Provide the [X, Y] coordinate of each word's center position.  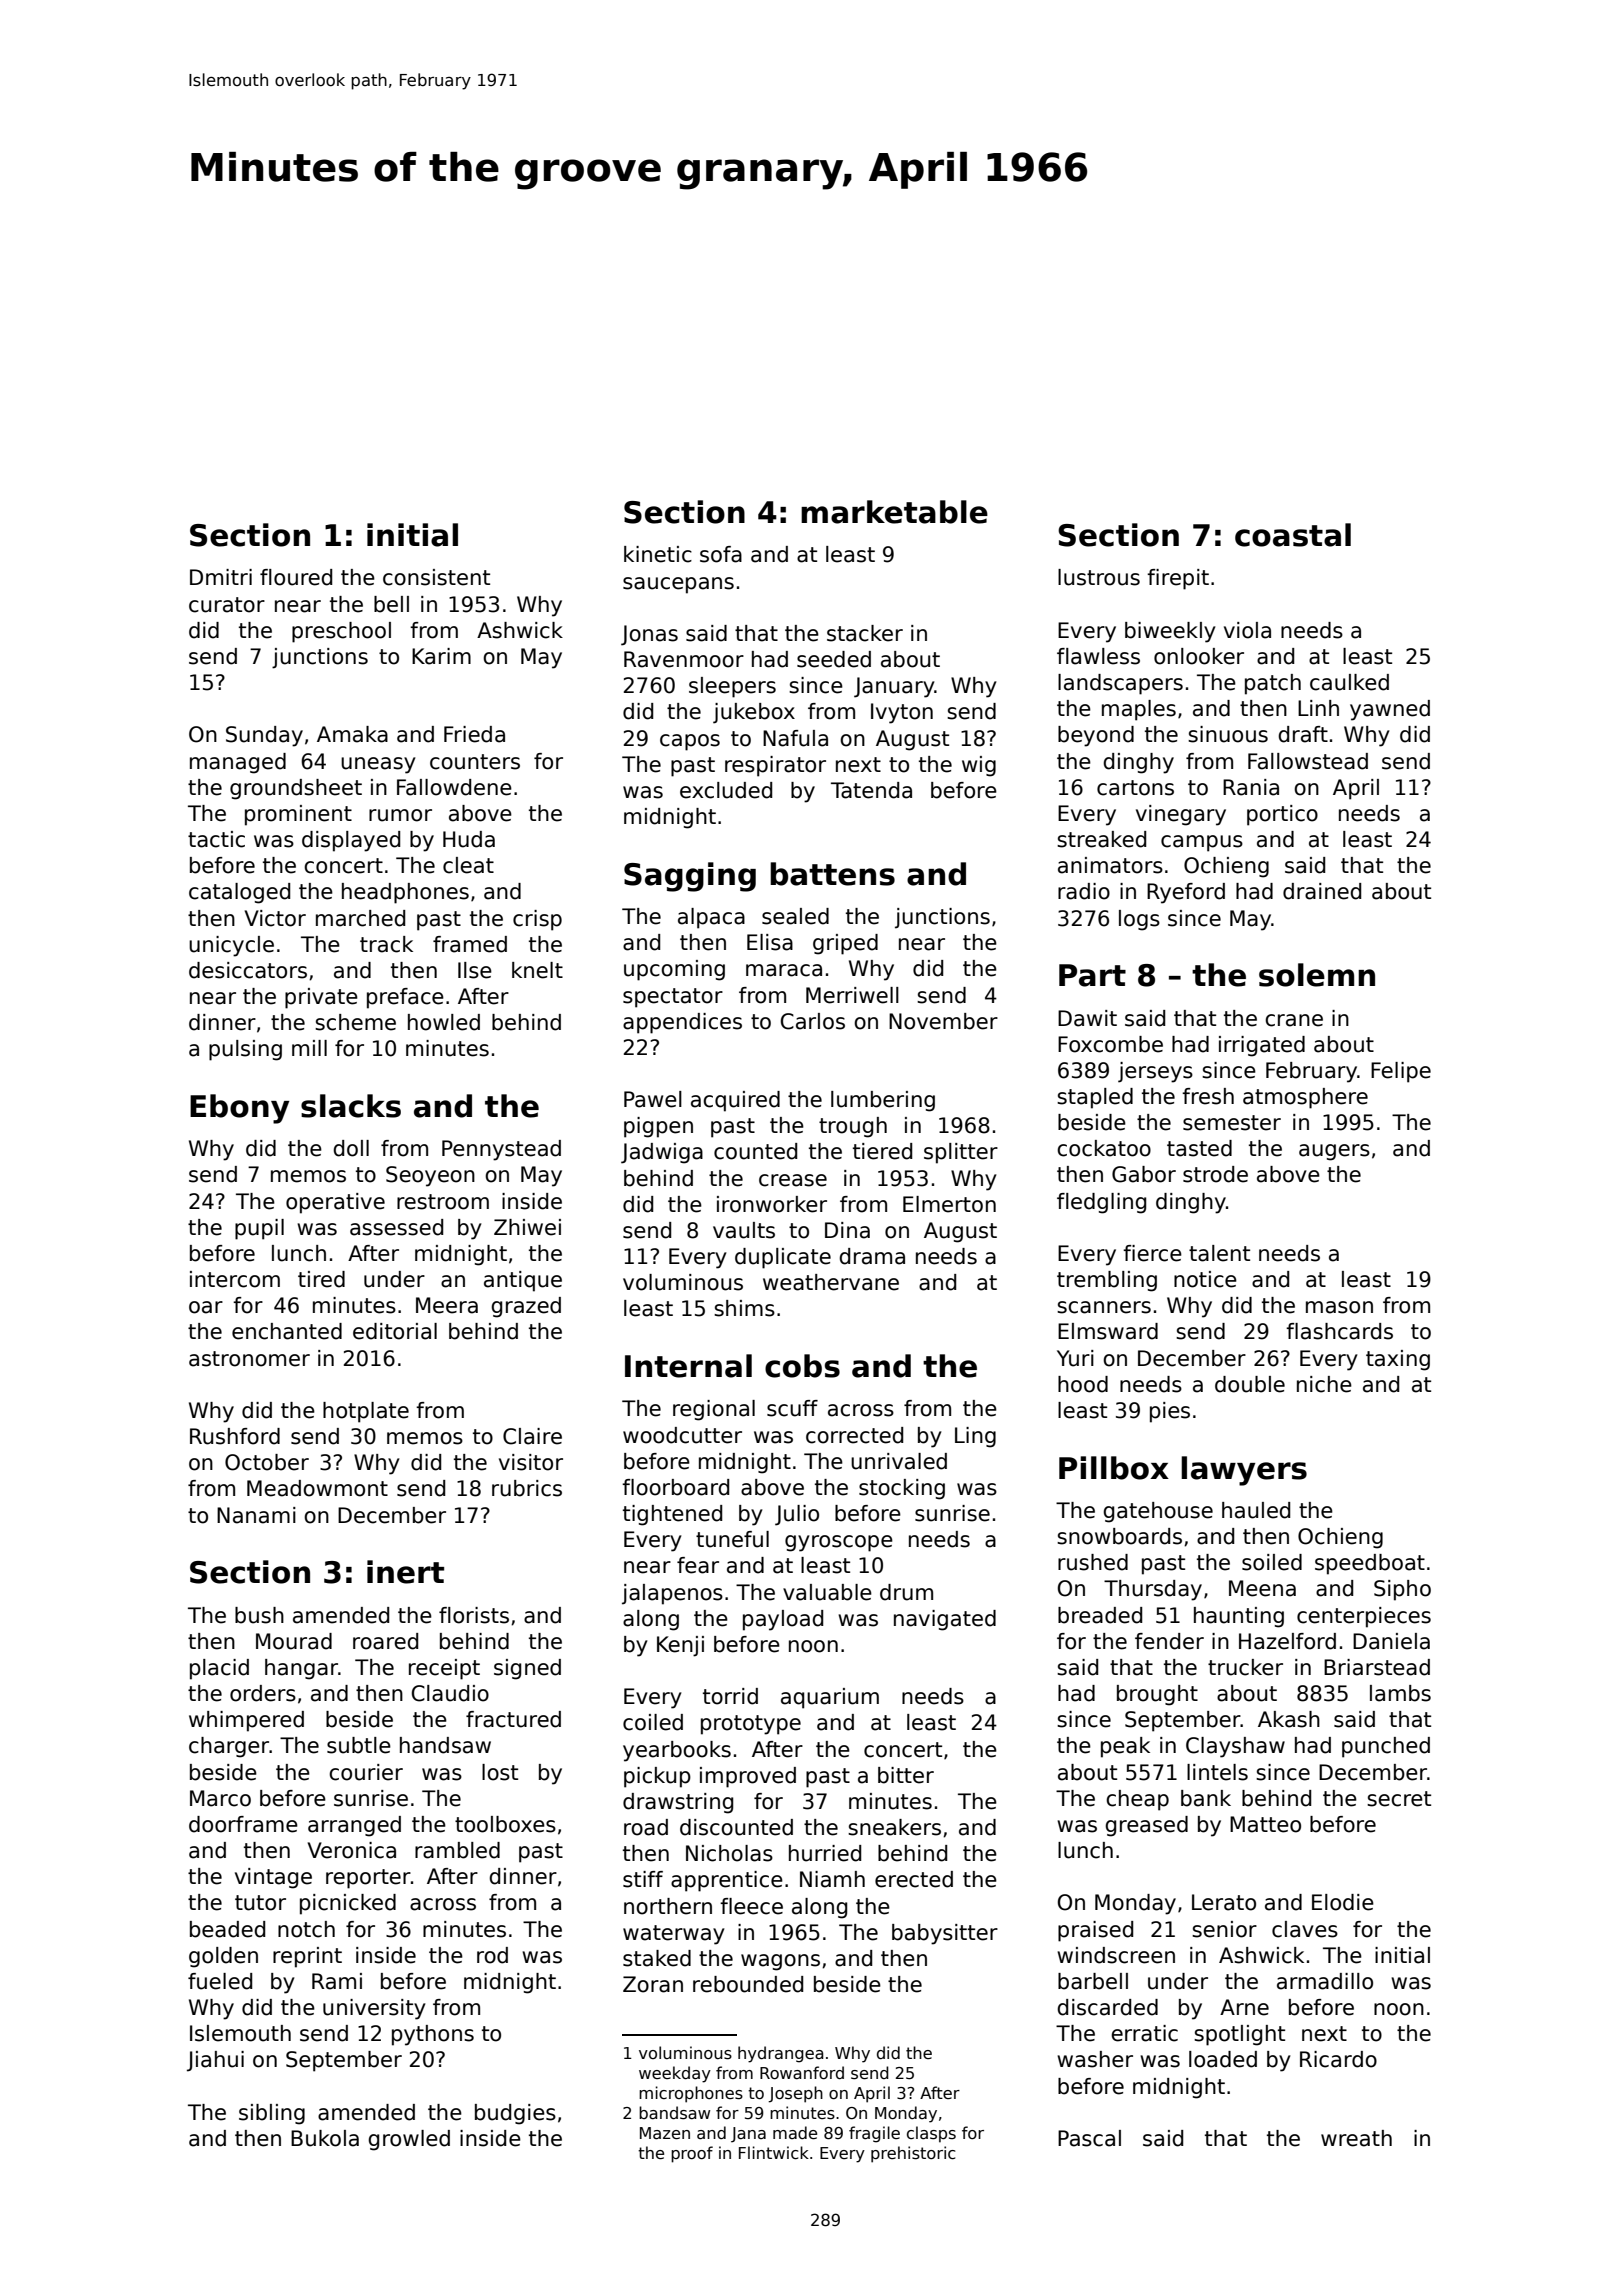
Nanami [256, 1515]
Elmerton [949, 1204]
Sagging [690, 877]
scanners [1104, 1307]
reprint [307, 1957]
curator [227, 605]
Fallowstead [1308, 761]
